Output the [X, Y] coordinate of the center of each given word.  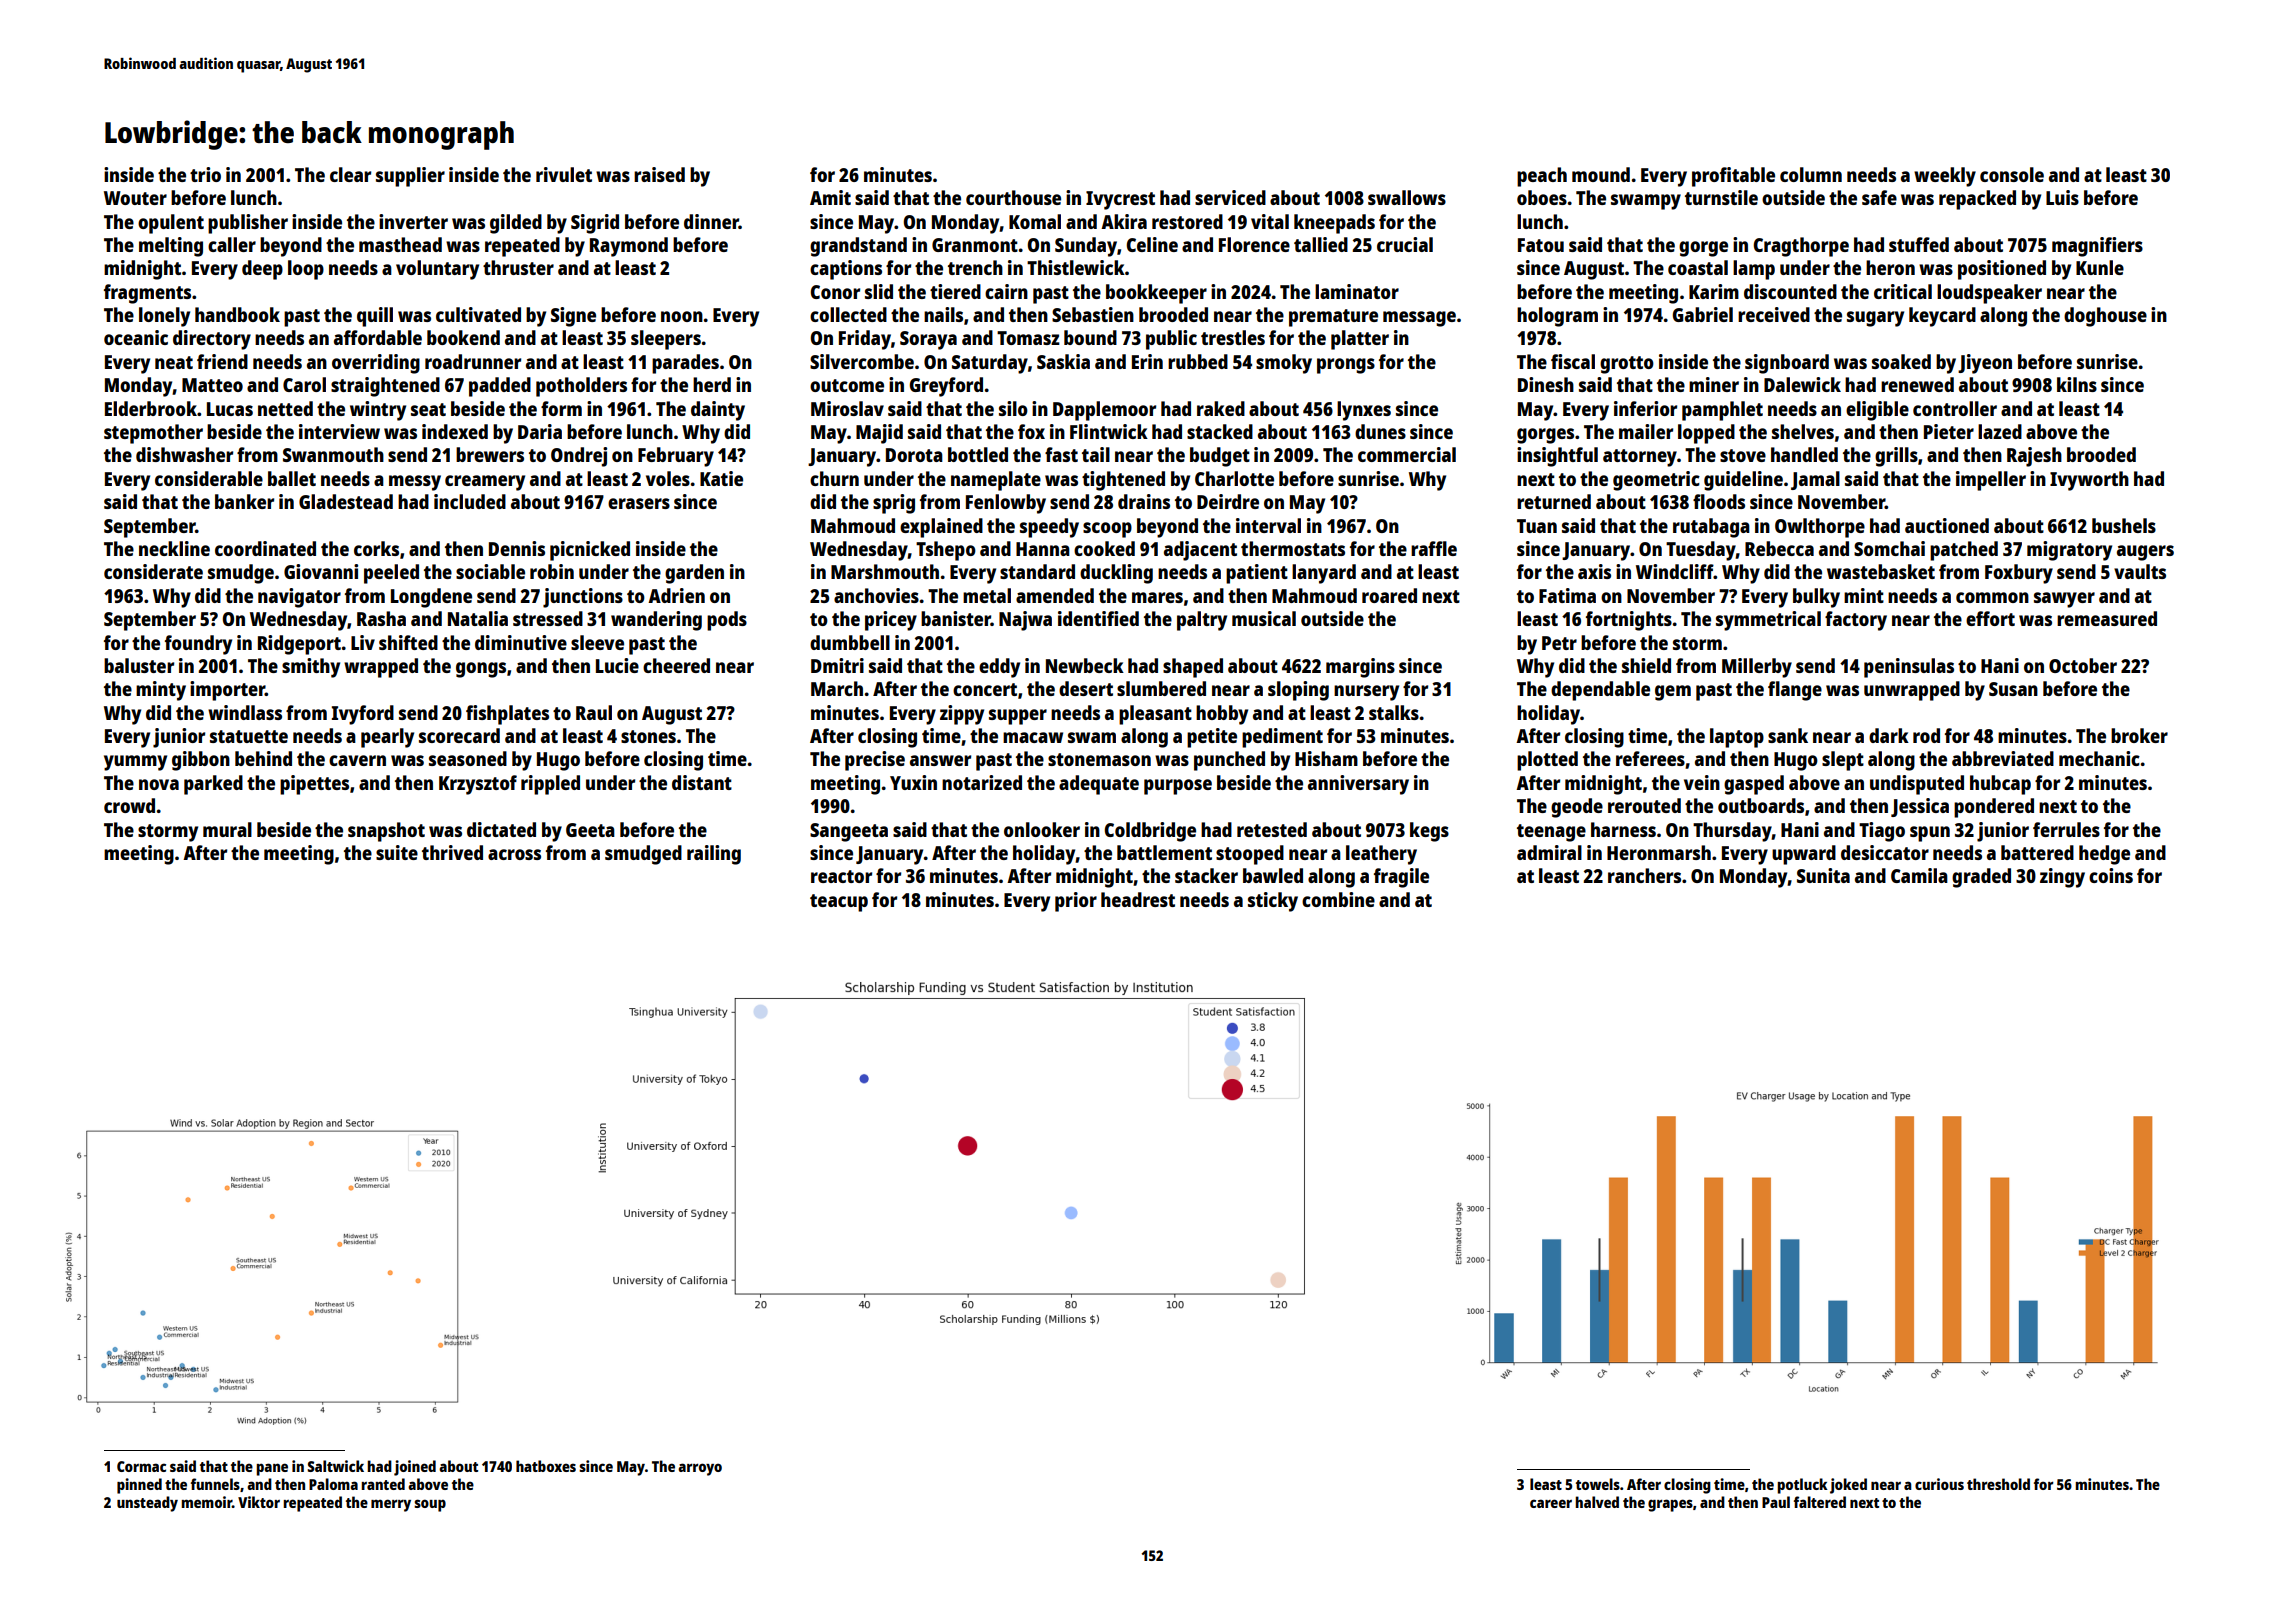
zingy [2062, 878]
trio [205, 174]
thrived [452, 852]
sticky [1273, 902]
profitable [1733, 177]
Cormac [141, 1466]
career [1551, 1503]
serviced [1230, 197]
